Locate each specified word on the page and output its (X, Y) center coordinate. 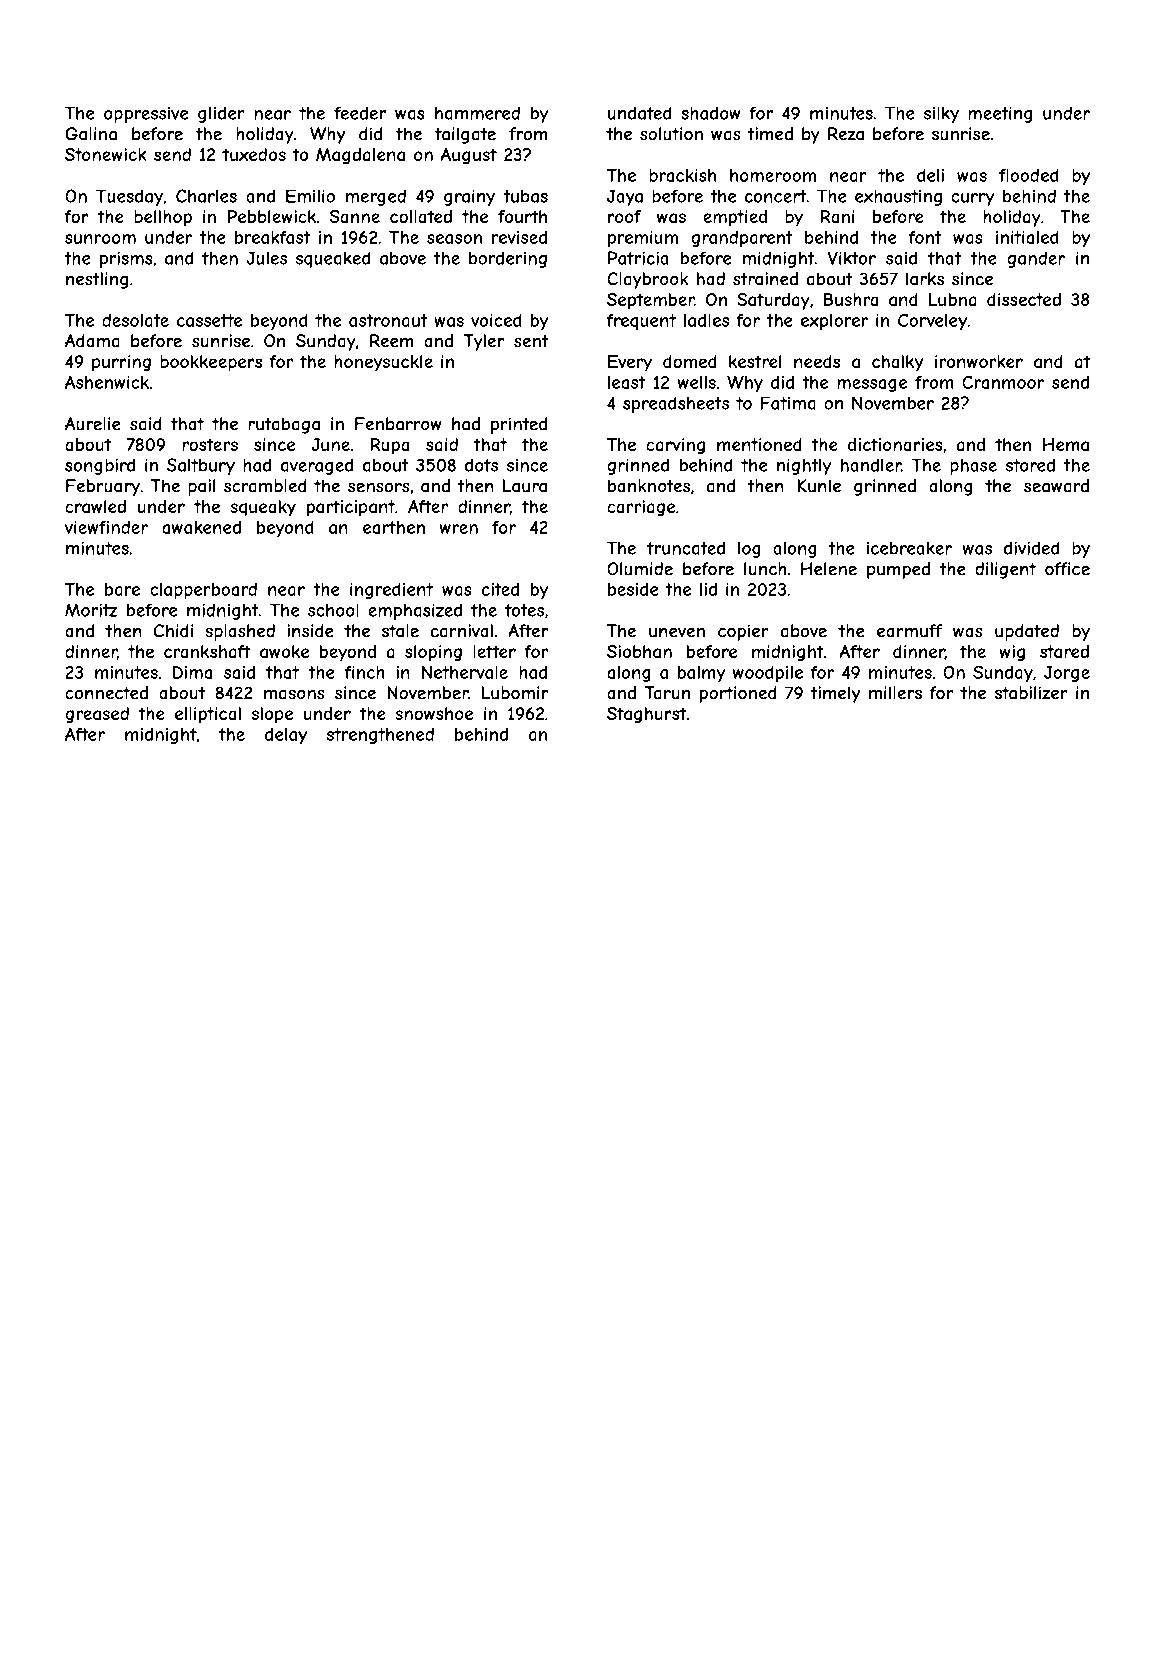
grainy (469, 197)
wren (459, 529)
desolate (135, 320)
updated (1027, 632)
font (925, 237)
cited (500, 589)
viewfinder (106, 527)
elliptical (208, 715)
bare (122, 589)
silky (941, 115)
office (1067, 569)
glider (221, 114)
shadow (711, 113)
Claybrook (648, 280)
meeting (1000, 114)
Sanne (355, 216)
